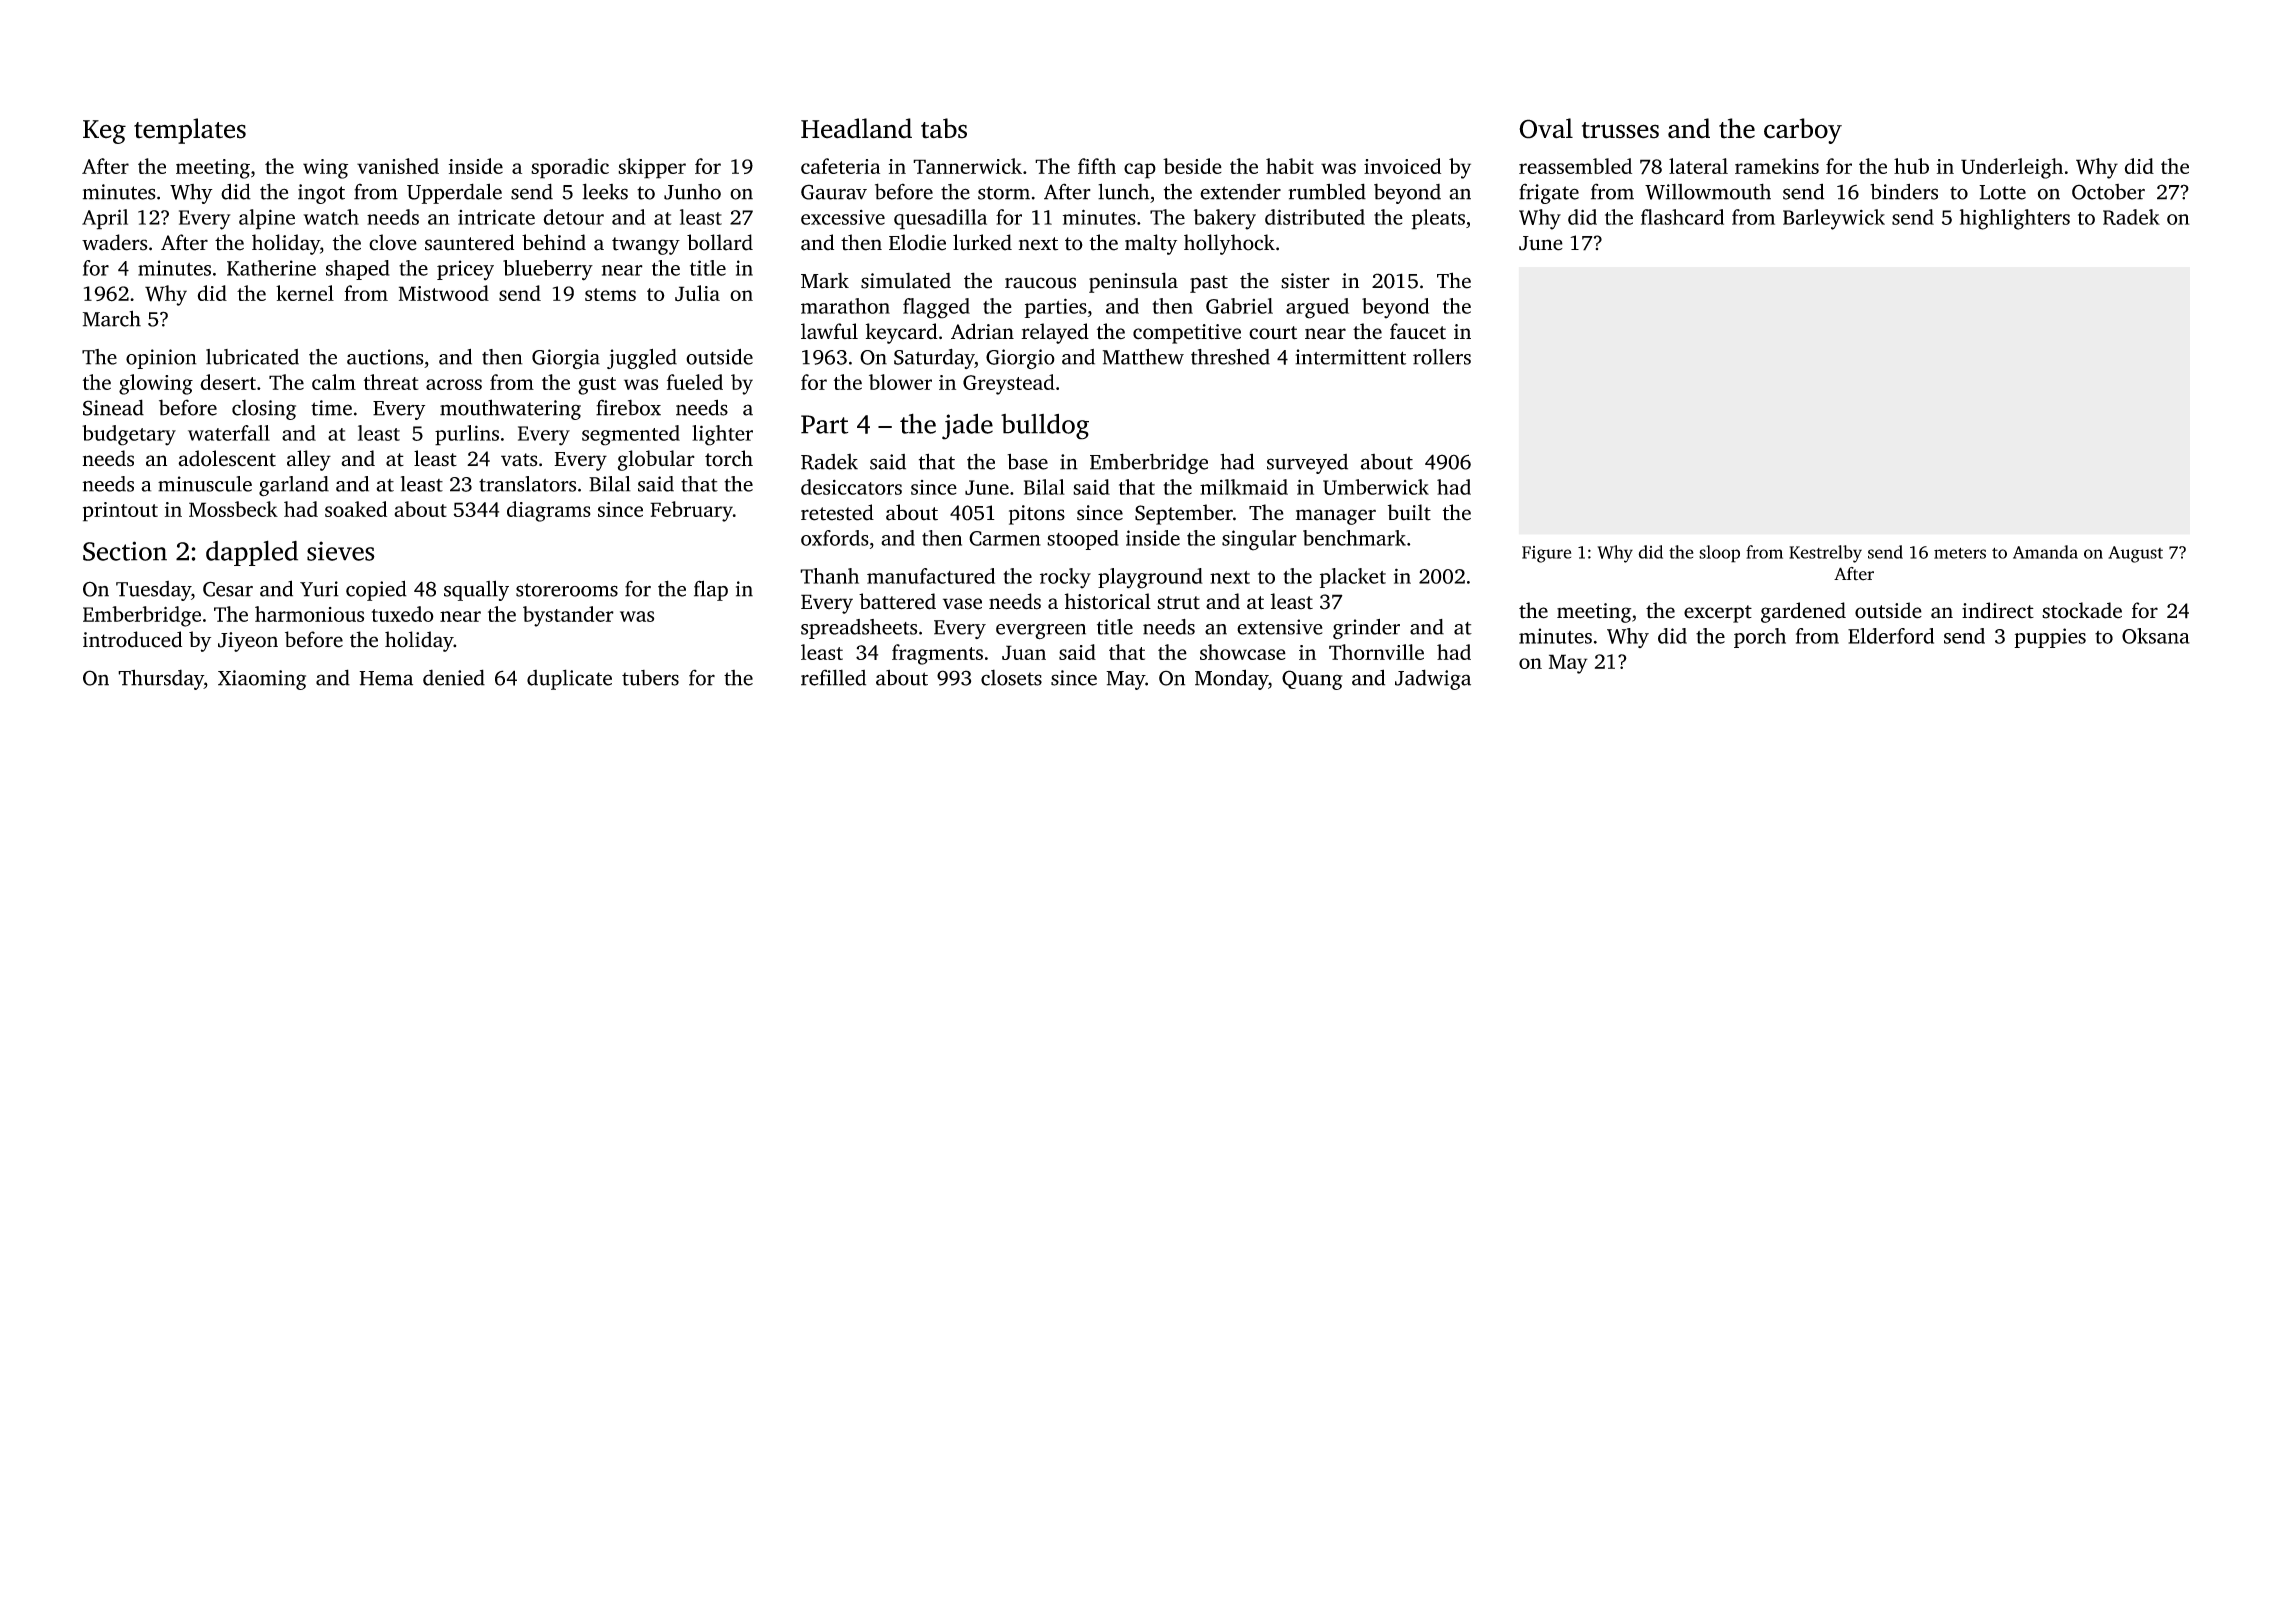 Image resolution: width=2272 pixels, height=1607 pixels. What do you see at coordinates (859, 629) in the screenshot?
I see `spreadsheets` at bounding box center [859, 629].
